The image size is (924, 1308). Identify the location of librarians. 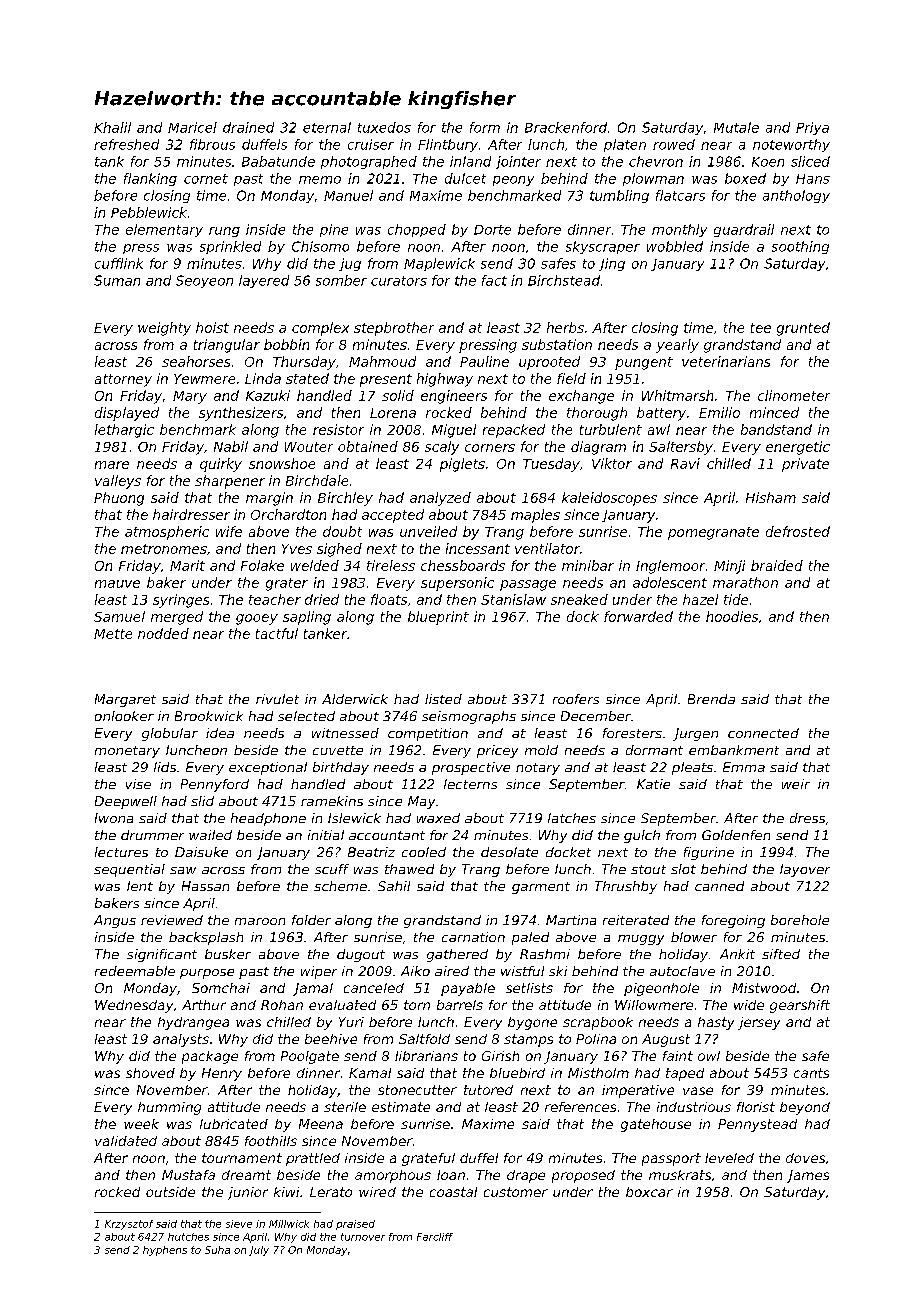
(426, 1056).
